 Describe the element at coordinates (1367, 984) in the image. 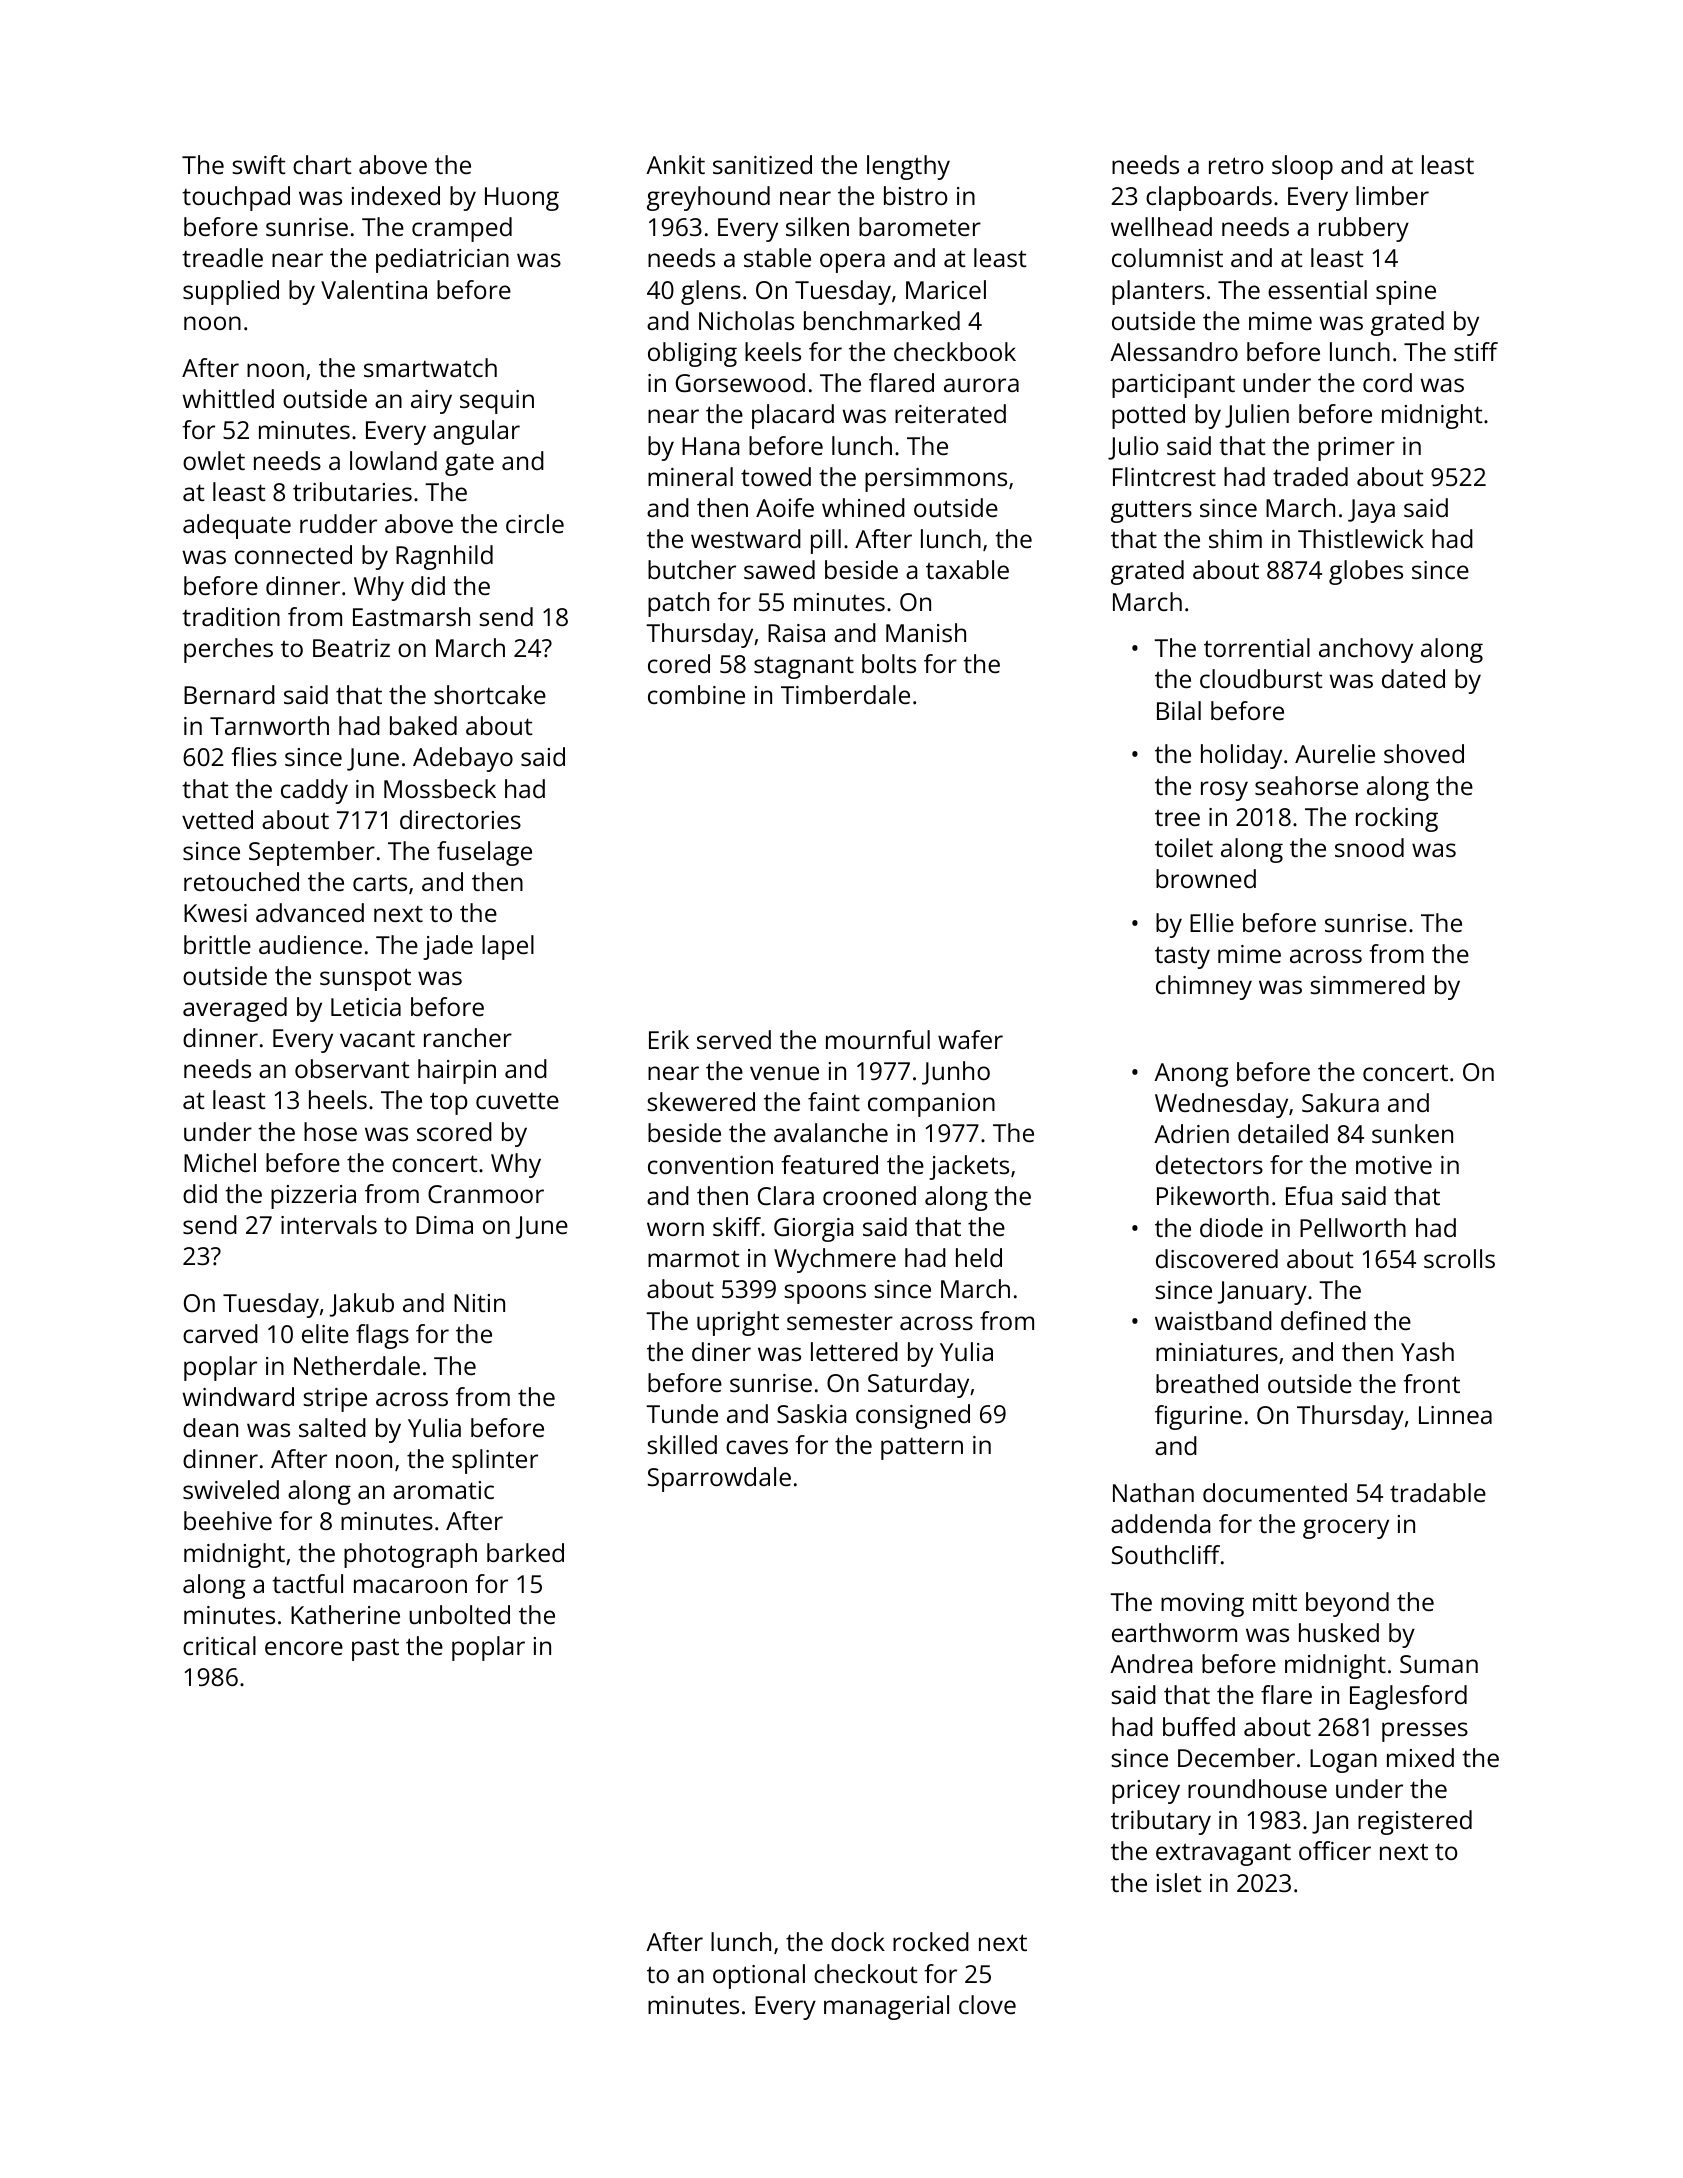

I see `simmered` at that location.
